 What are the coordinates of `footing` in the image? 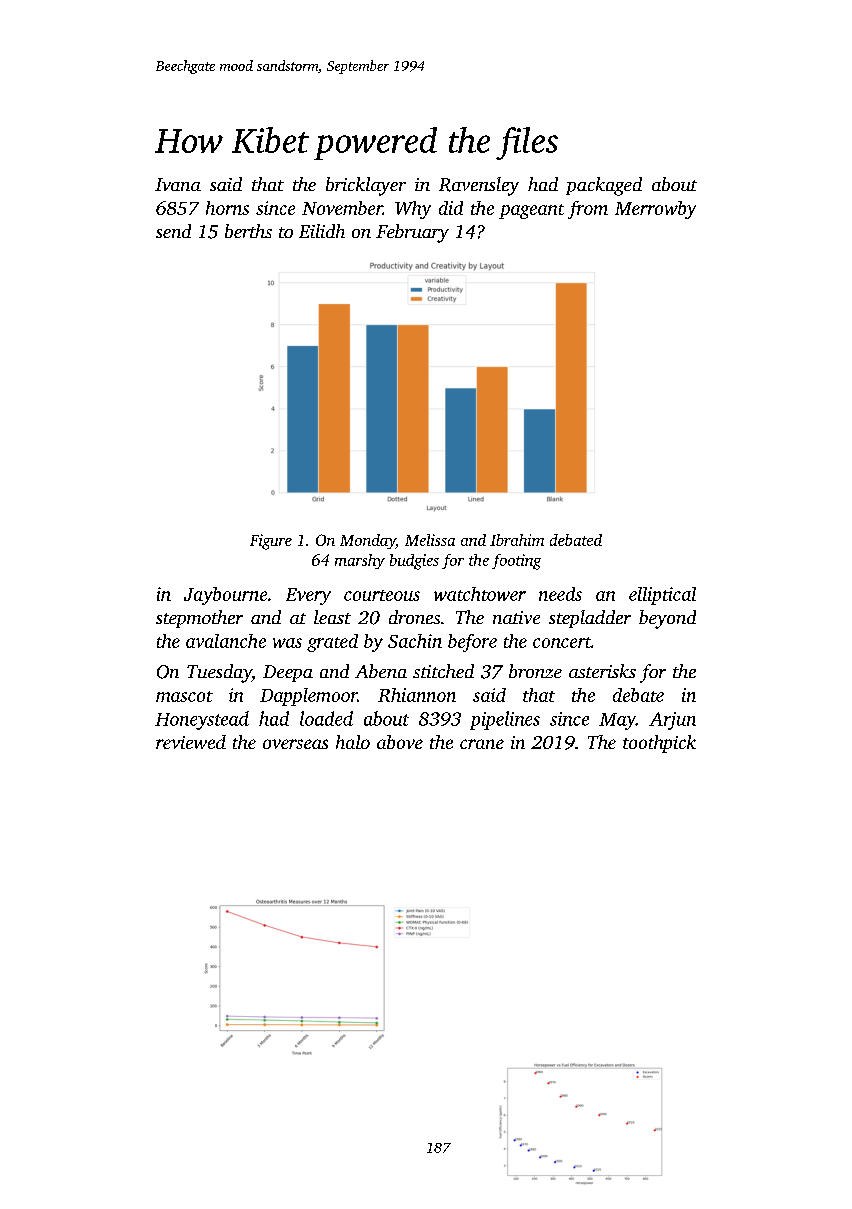 It's located at (516, 562).
